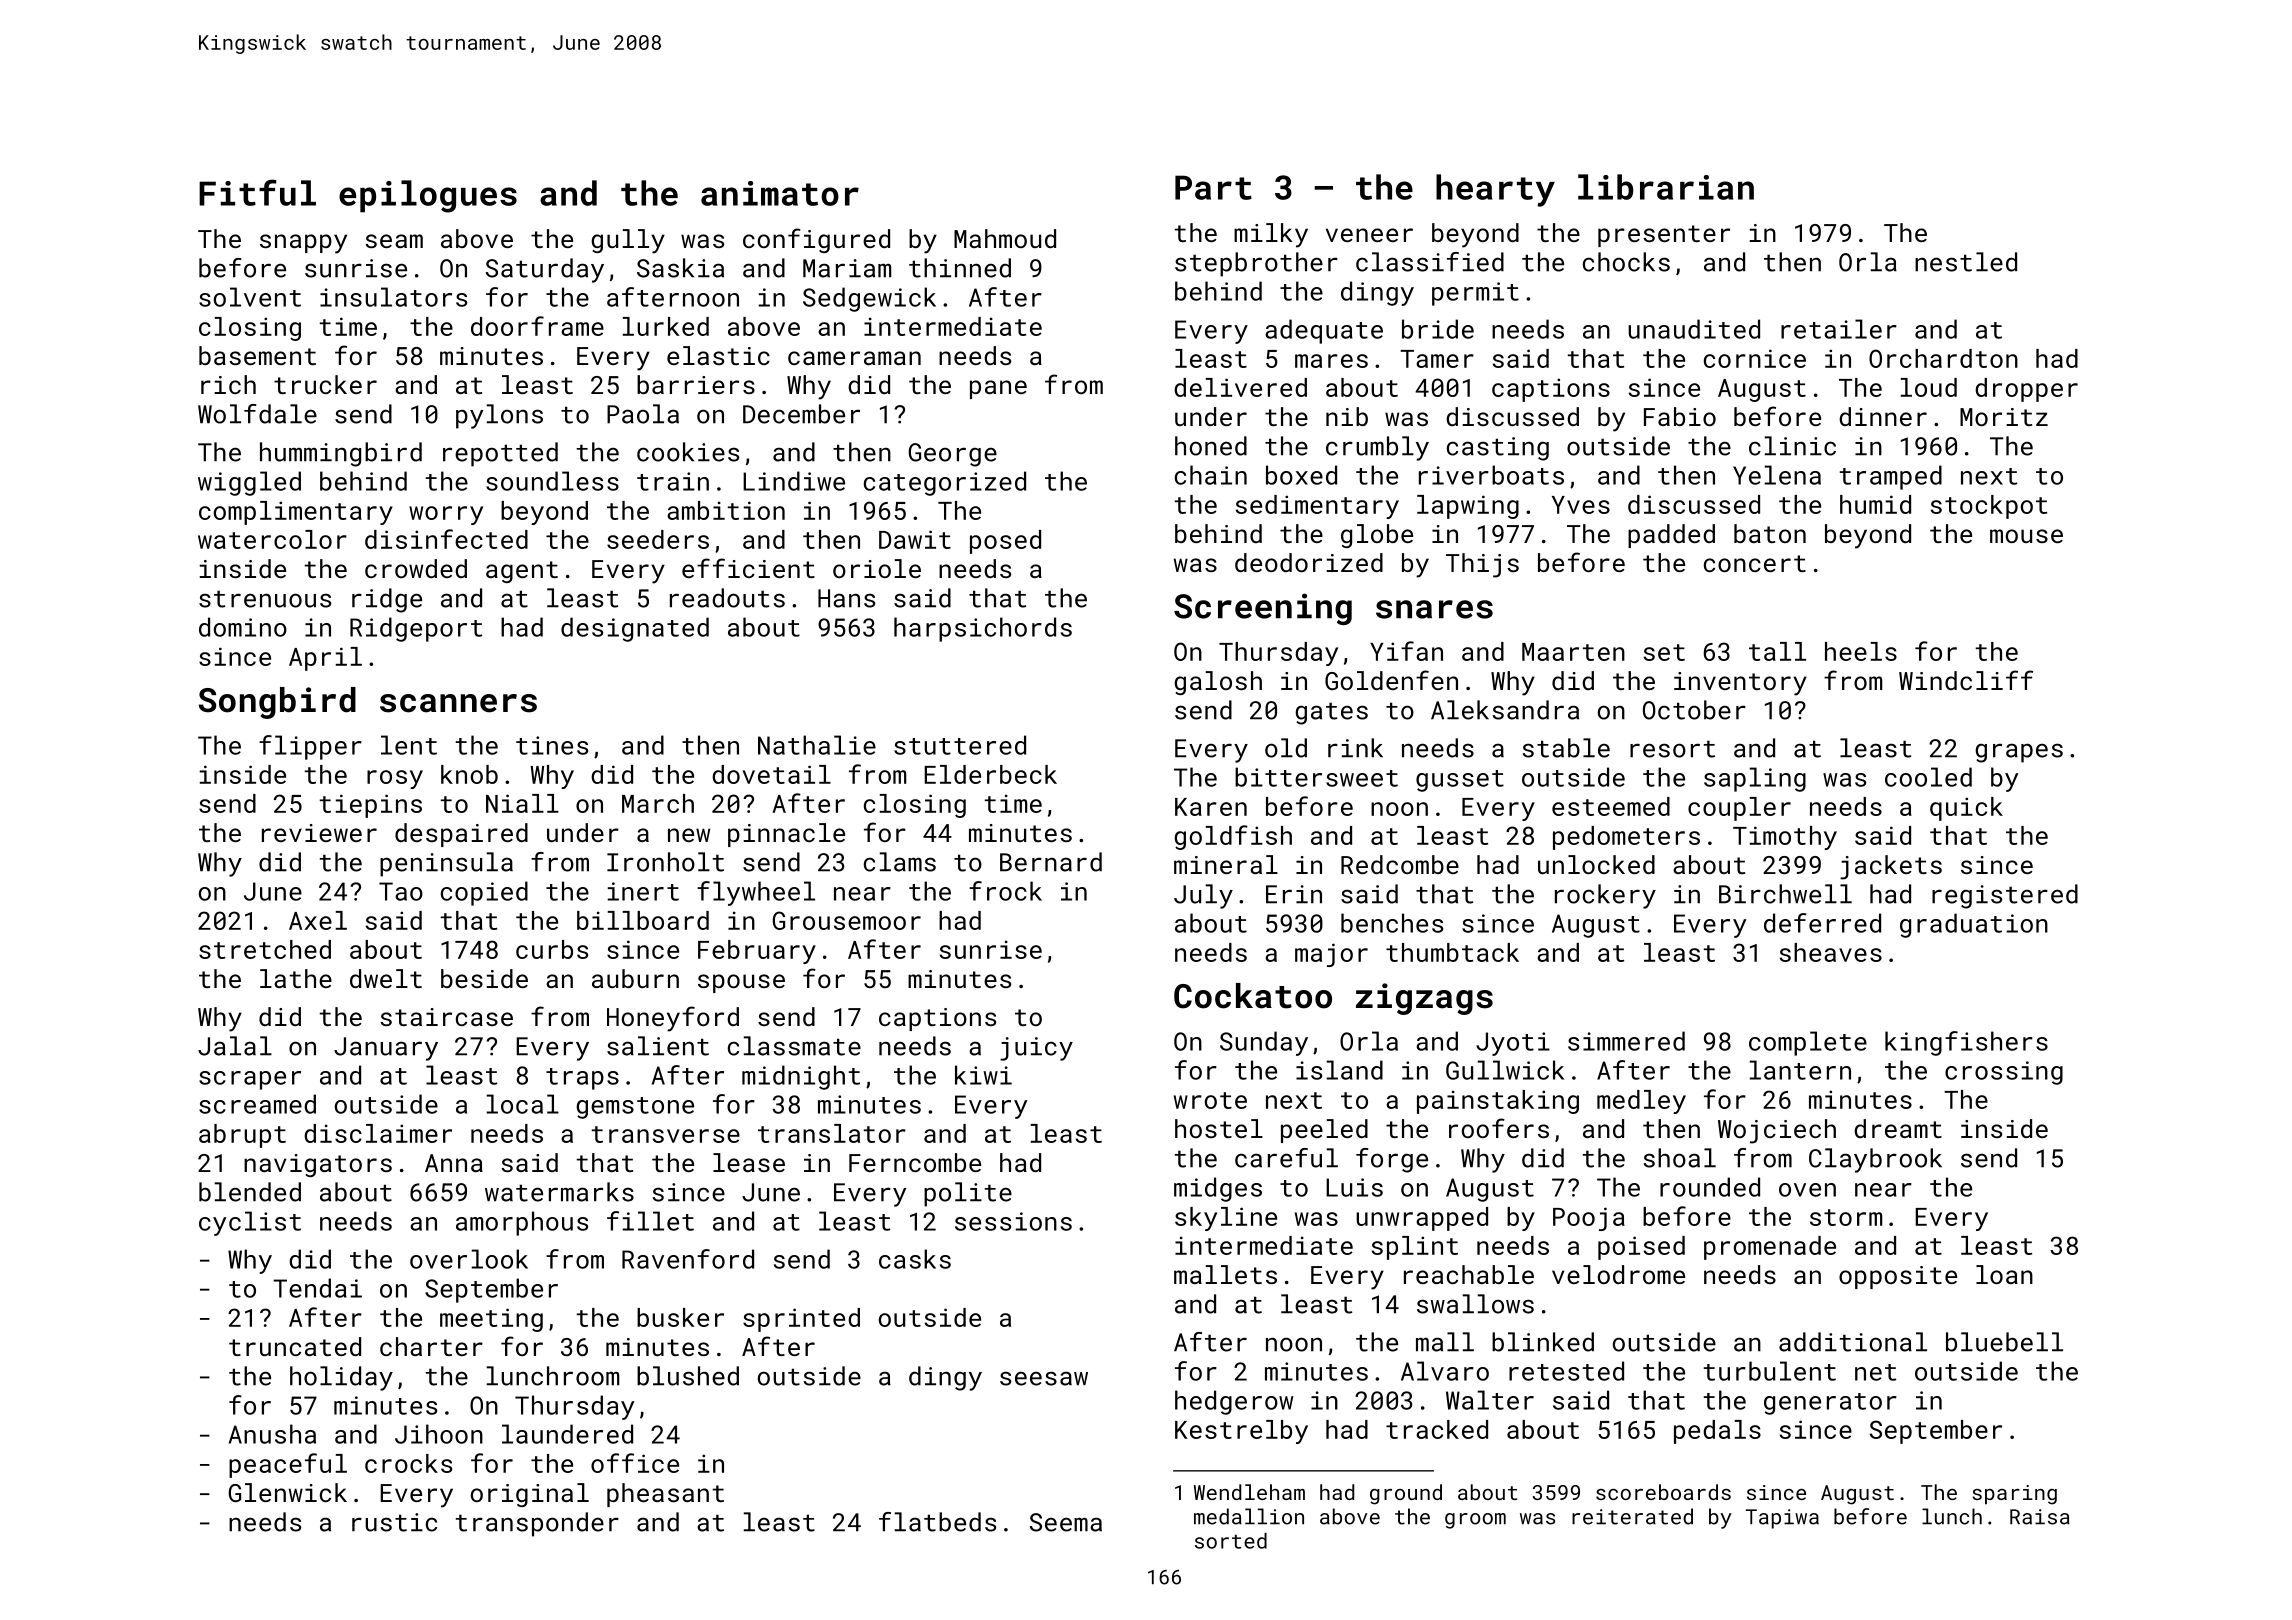 Image resolution: width=2292 pixels, height=1620 pixels. Describe the element at coordinates (1005, 238) in the document. I see `Mahmoud` at that location.
